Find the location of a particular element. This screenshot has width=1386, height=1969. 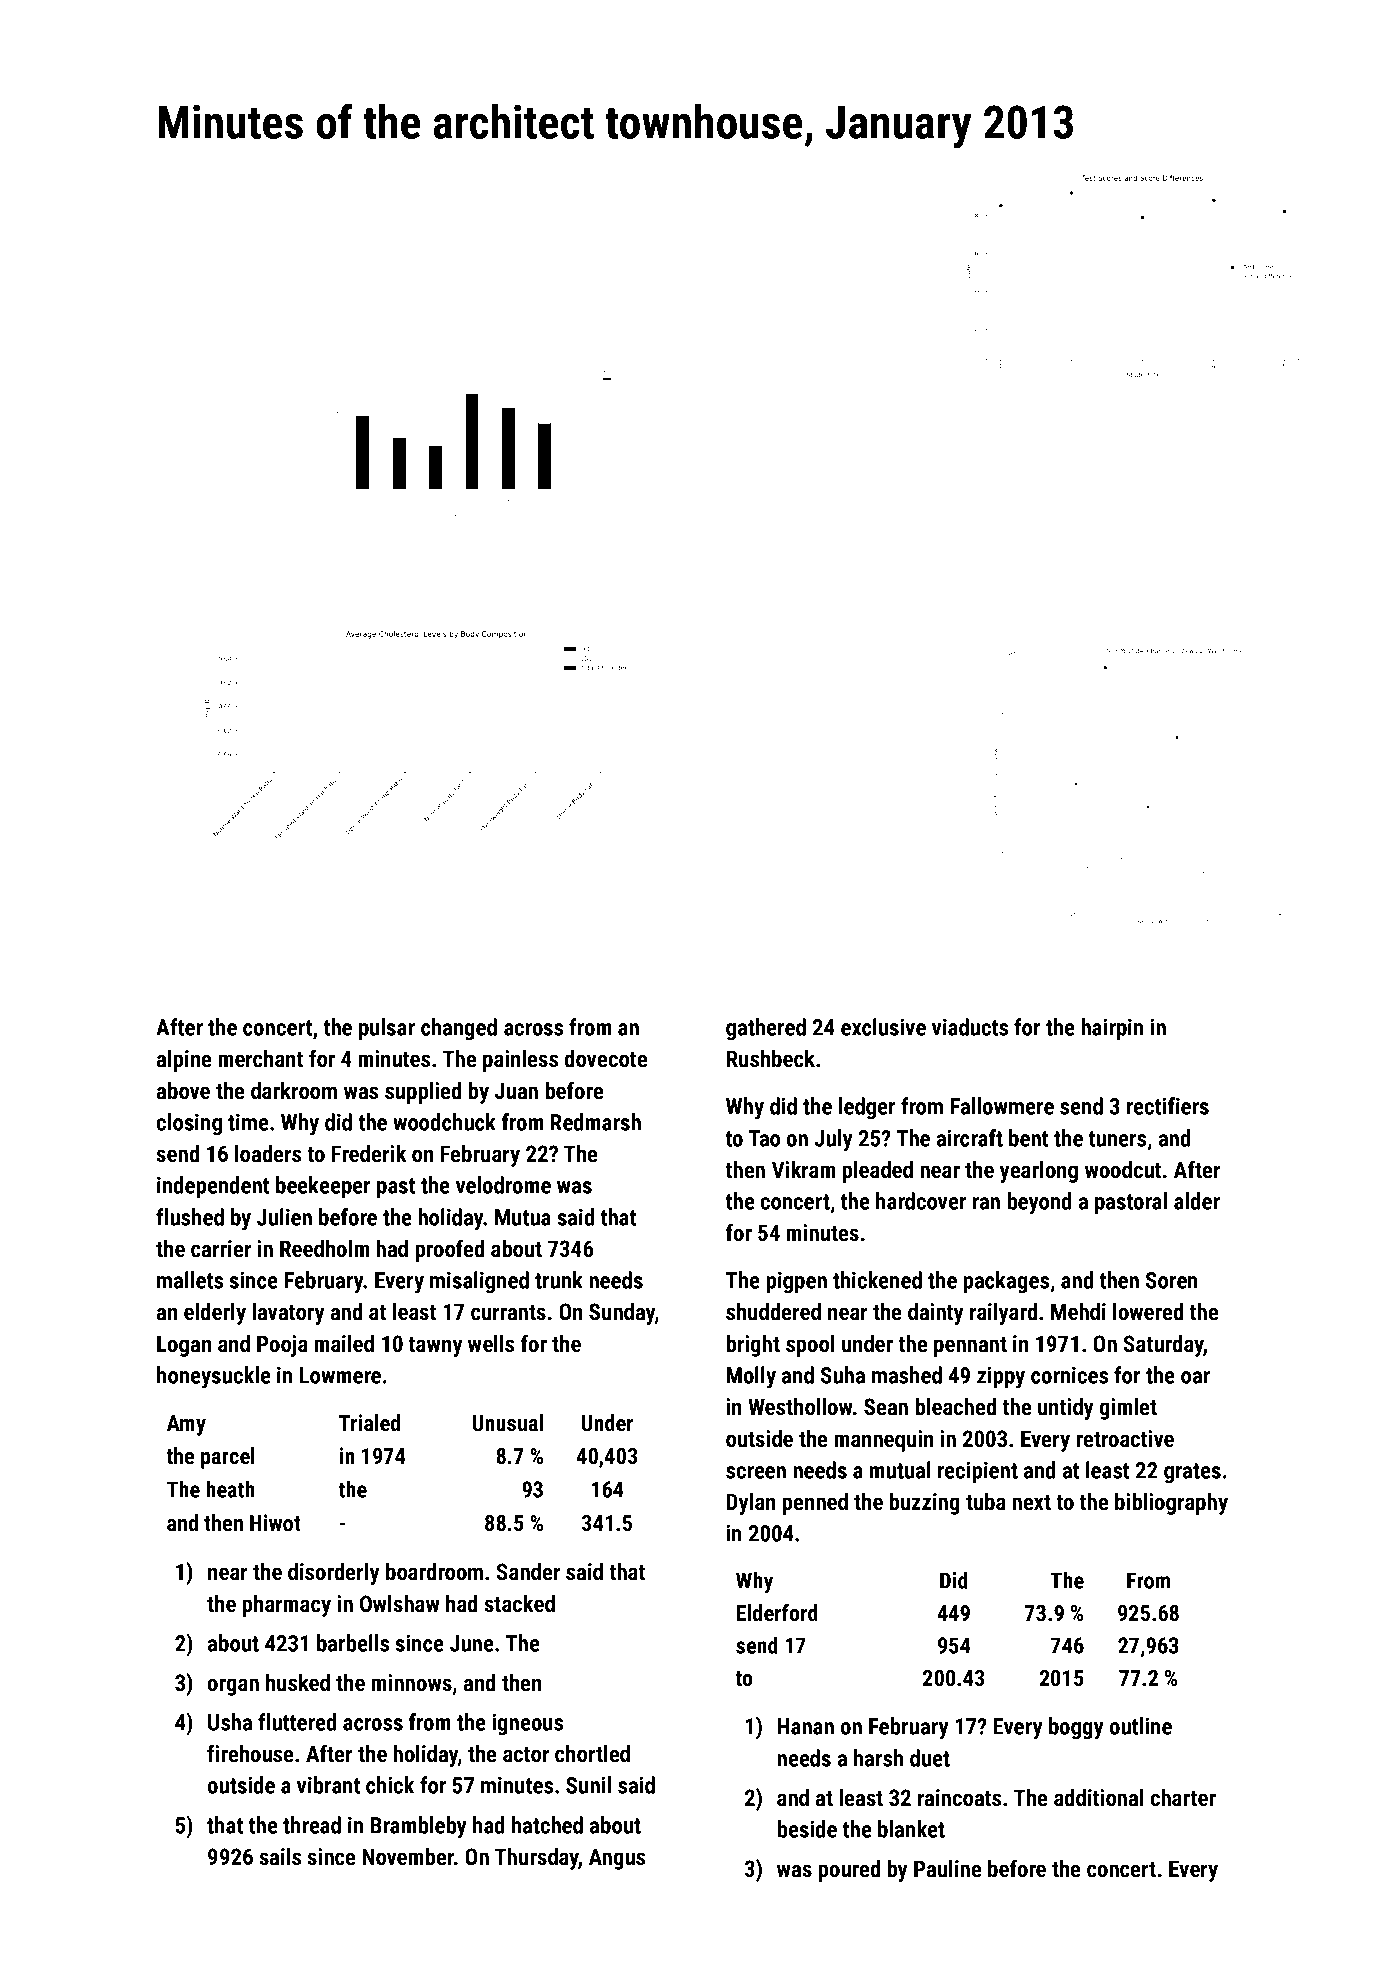

sails is located at coordinates (280, 1856).
